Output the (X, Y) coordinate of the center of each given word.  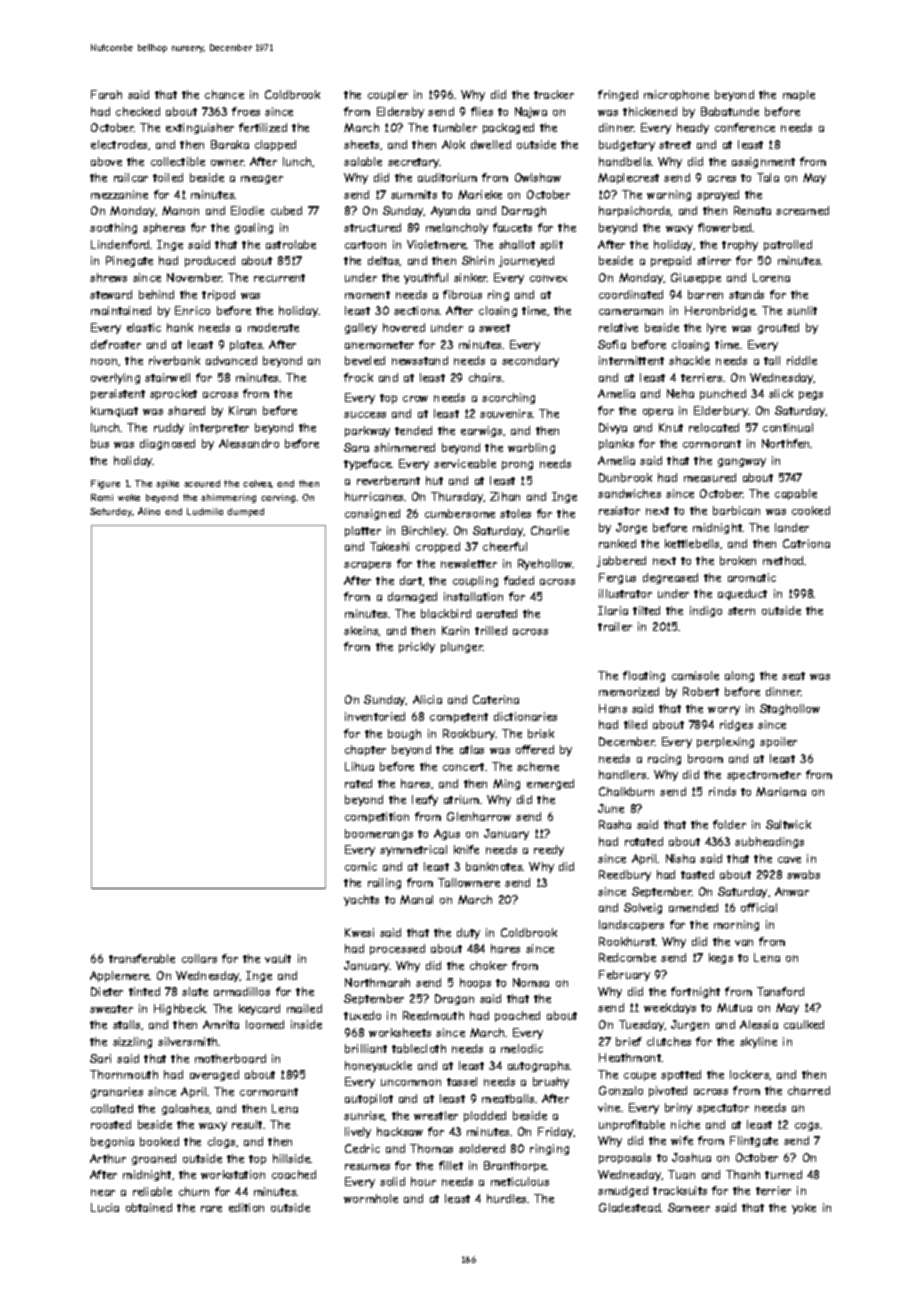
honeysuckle (378, 1066)
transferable (142, 958)
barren (705, 294)
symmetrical (413, 850)
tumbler (455, 127)
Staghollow (790, 709)
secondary (530, 361)
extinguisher (200, 128)
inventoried (375, 716)
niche (685, 1124)
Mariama (781, 791)
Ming (506, 784)
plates (246, 345)
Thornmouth (124, 1074)
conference (745, 127)
